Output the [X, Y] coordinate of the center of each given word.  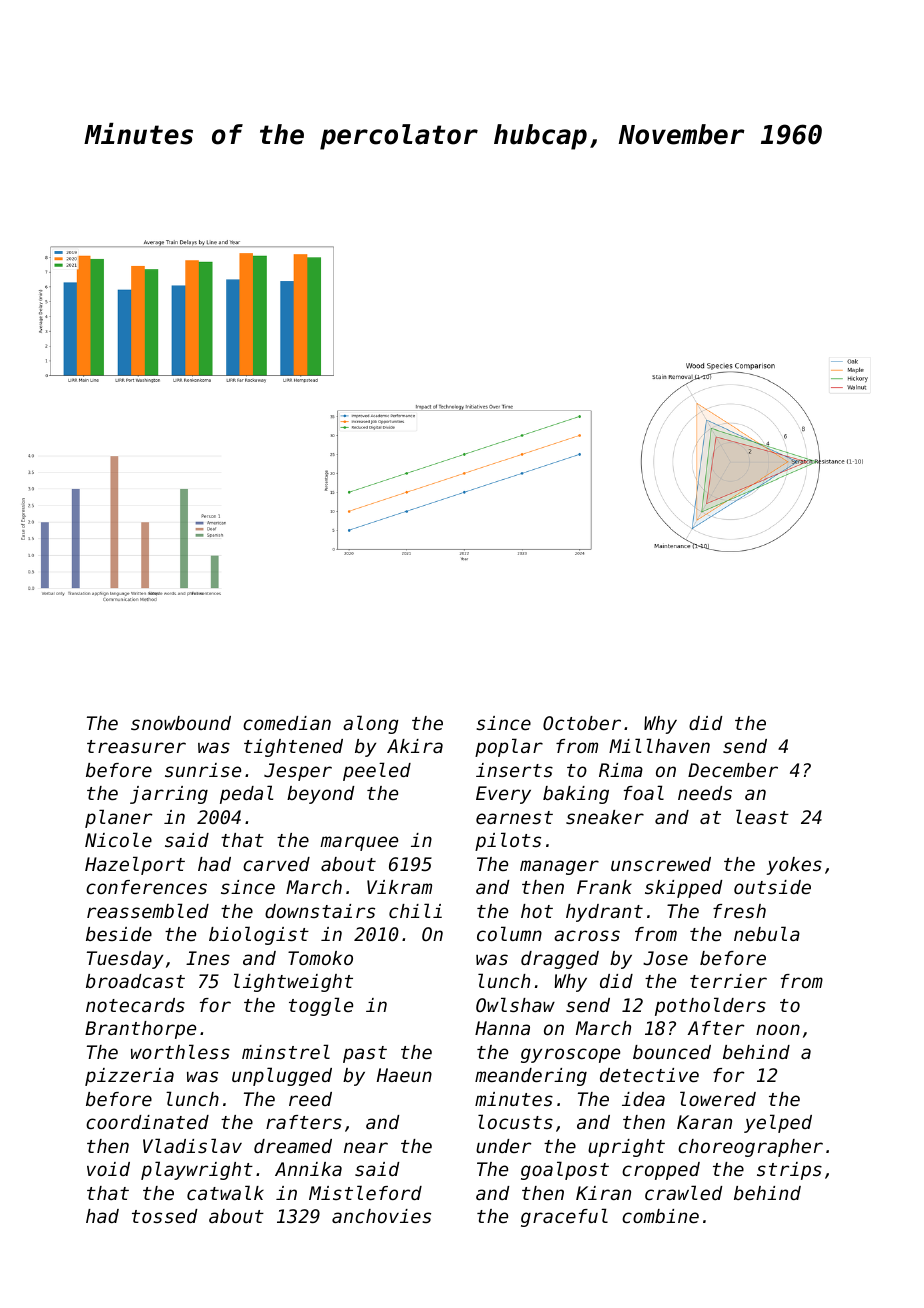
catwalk [225, 1192]
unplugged [282, 1076]
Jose [665, 958]
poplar [509, 747]
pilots [508, 841]
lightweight [293, 982]
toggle [321, 1006]
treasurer [136, 746]
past [365, 1054]
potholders [710, 1006]
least [762, 816]
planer [118, 818]
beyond [321, 795]
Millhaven [659, 745]
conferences [146, 887]
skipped [684, 889]
